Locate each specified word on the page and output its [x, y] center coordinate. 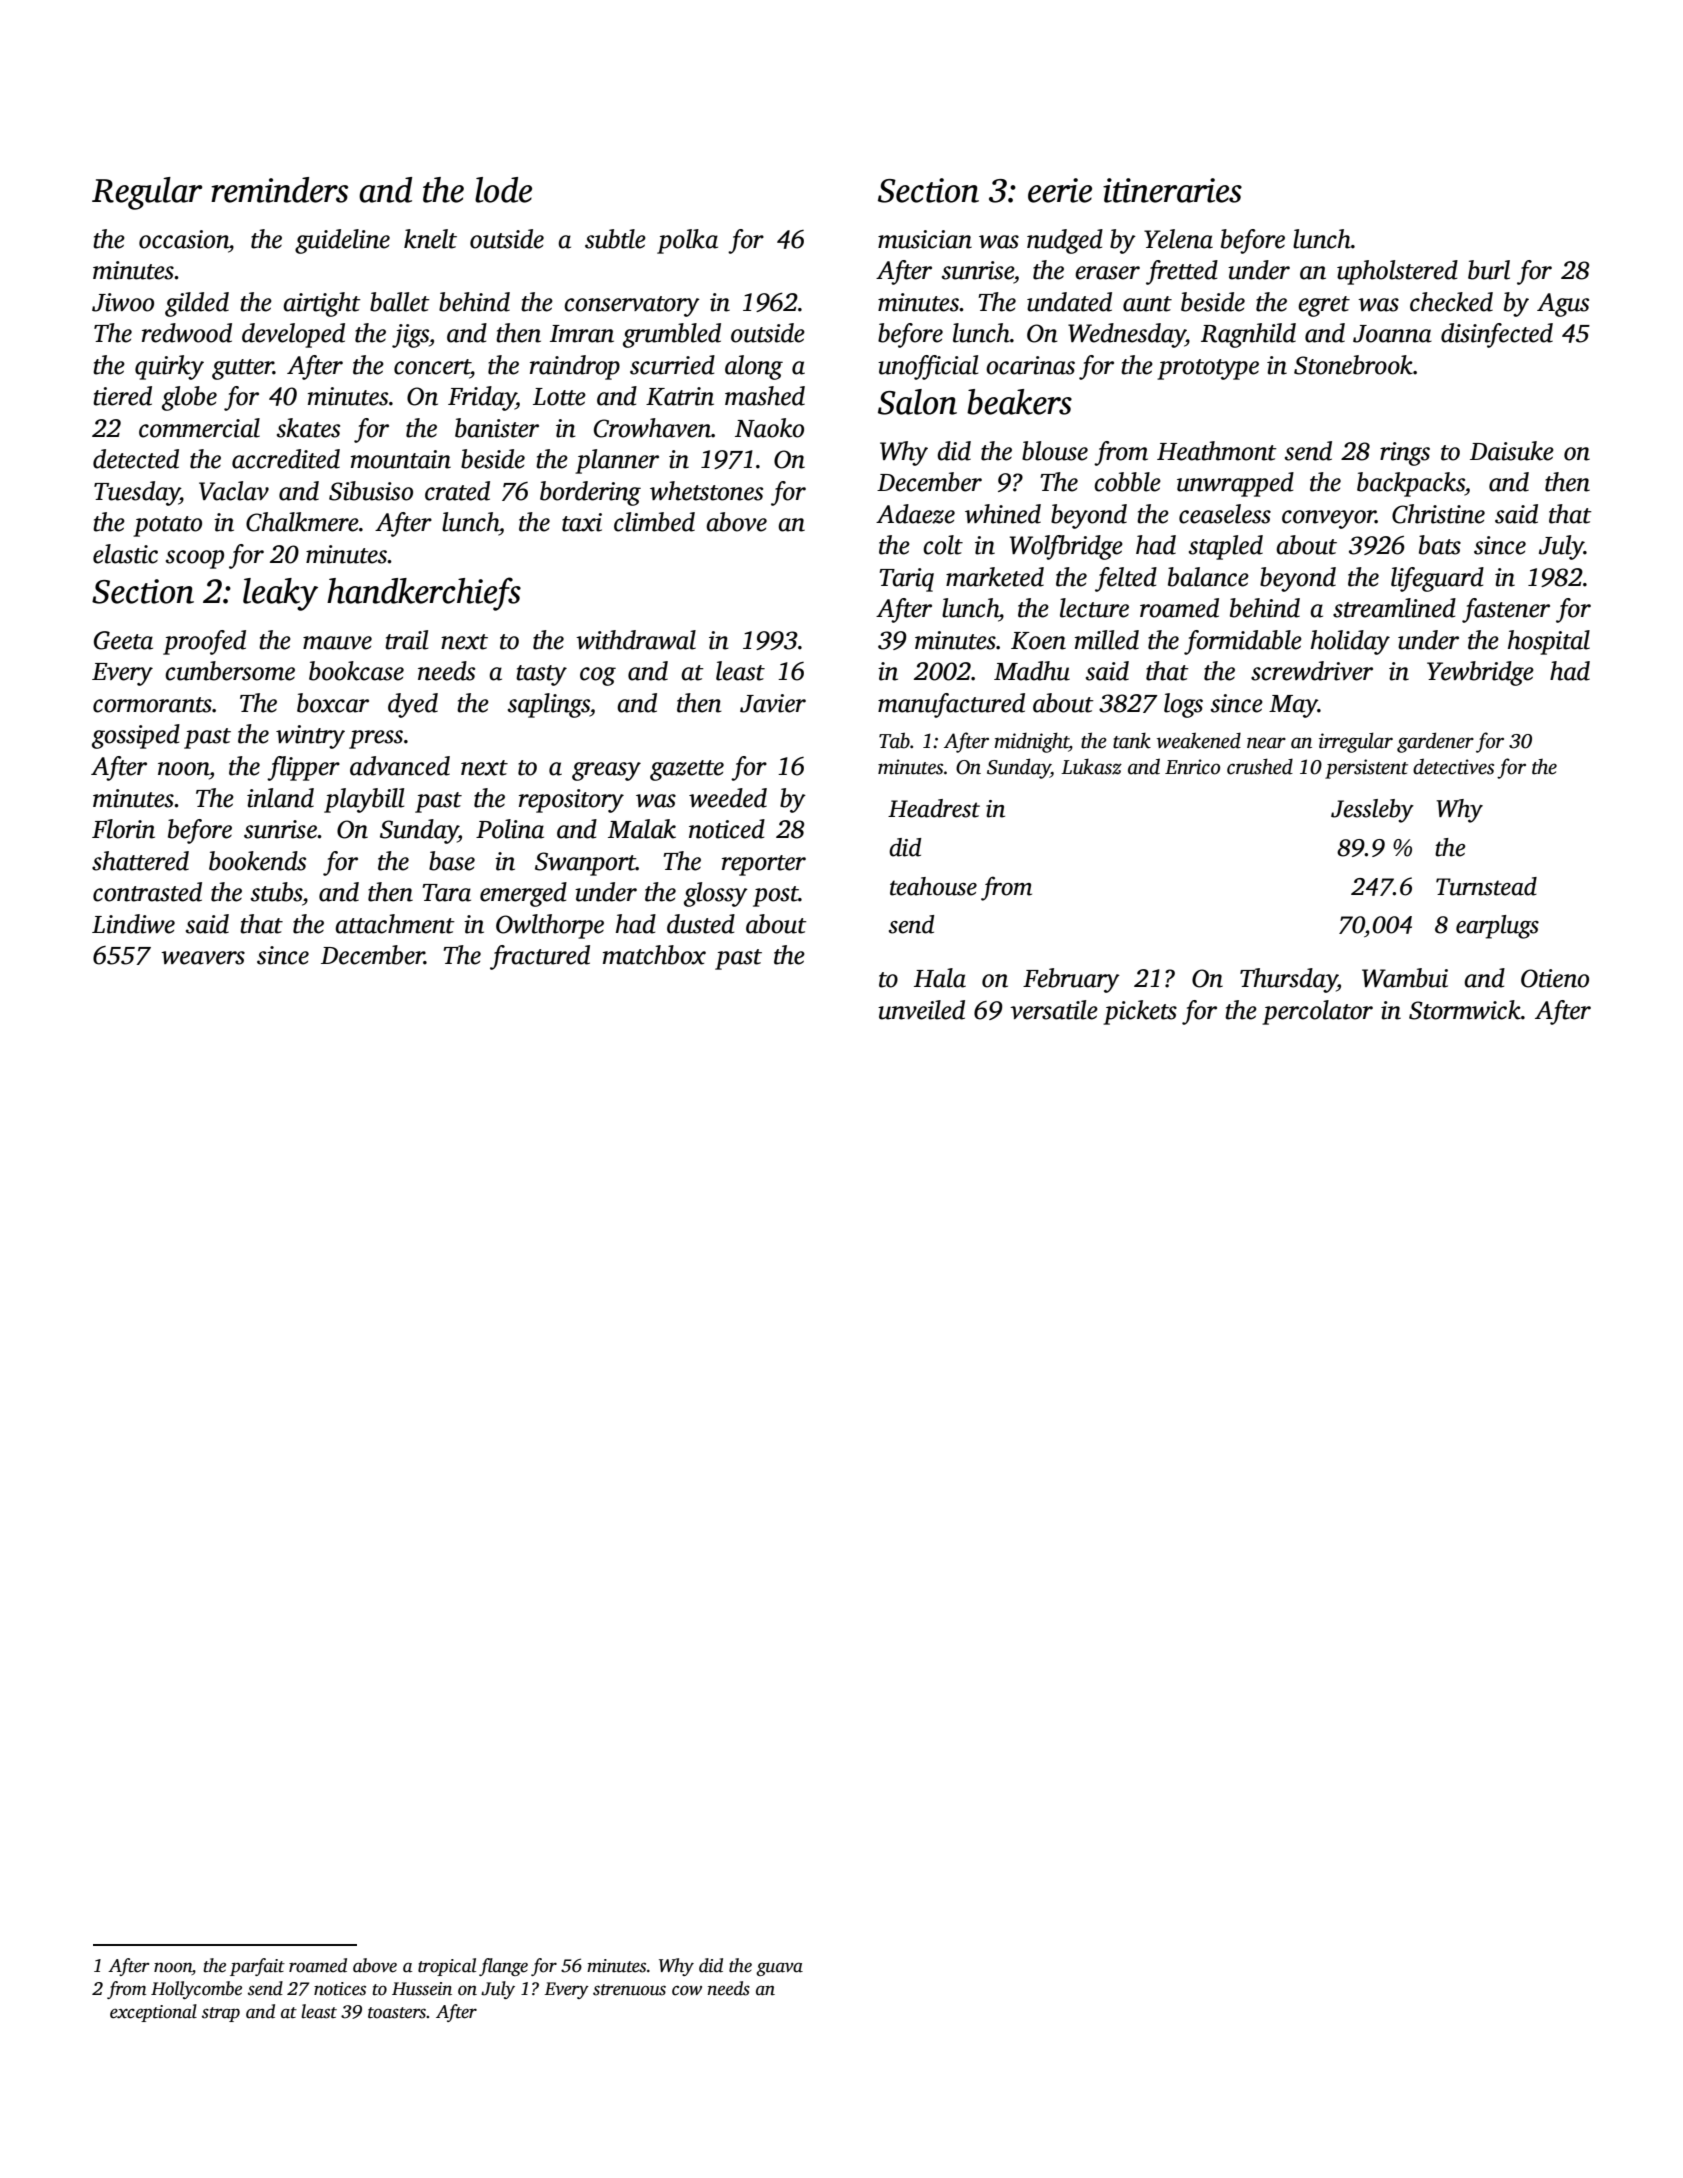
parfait [257, 1967]
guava [779, 1969]
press [376, 739]
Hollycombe [196, 1990]
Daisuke [1512, 451]
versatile [1054, 1010]
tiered [122, 396]
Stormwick [1465, 1010]
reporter [764, 865]
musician [925, 239]
